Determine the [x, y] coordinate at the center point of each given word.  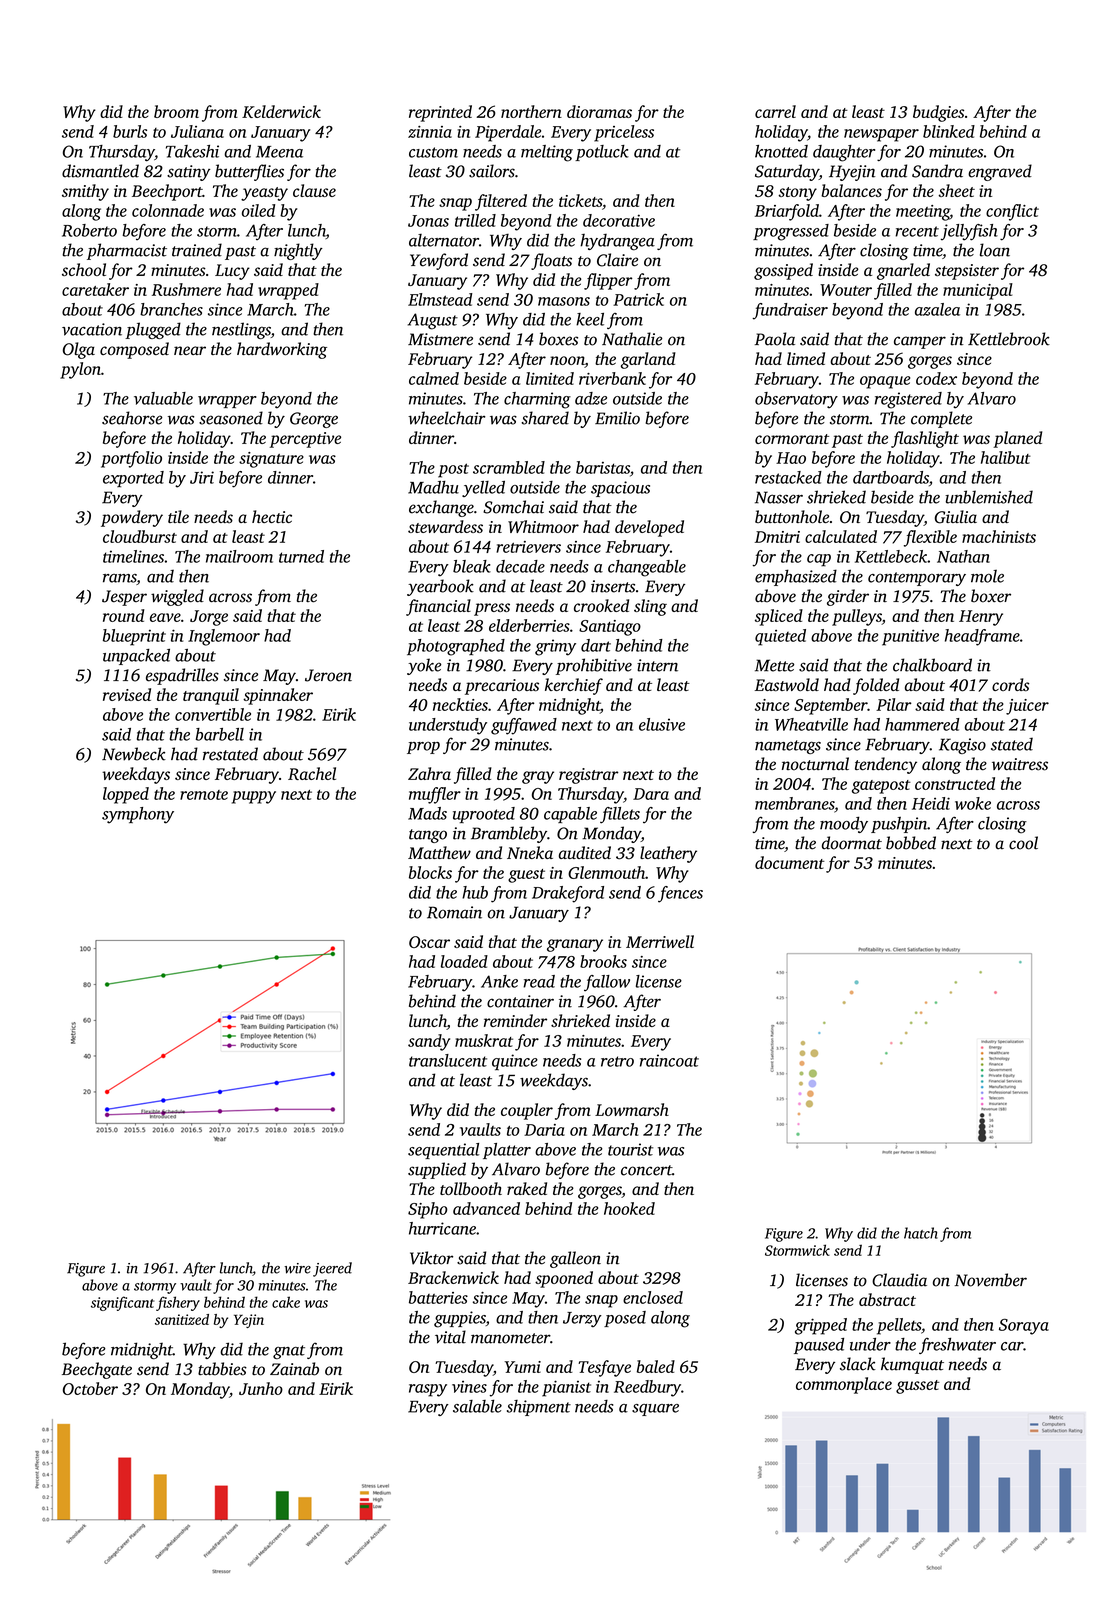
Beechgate [97, 1370]
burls [130, 131]
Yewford [439, 261]
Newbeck [134, 754]
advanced [486, 1208]
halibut [1006, 457]
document [790, 862]
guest [526, 876]
